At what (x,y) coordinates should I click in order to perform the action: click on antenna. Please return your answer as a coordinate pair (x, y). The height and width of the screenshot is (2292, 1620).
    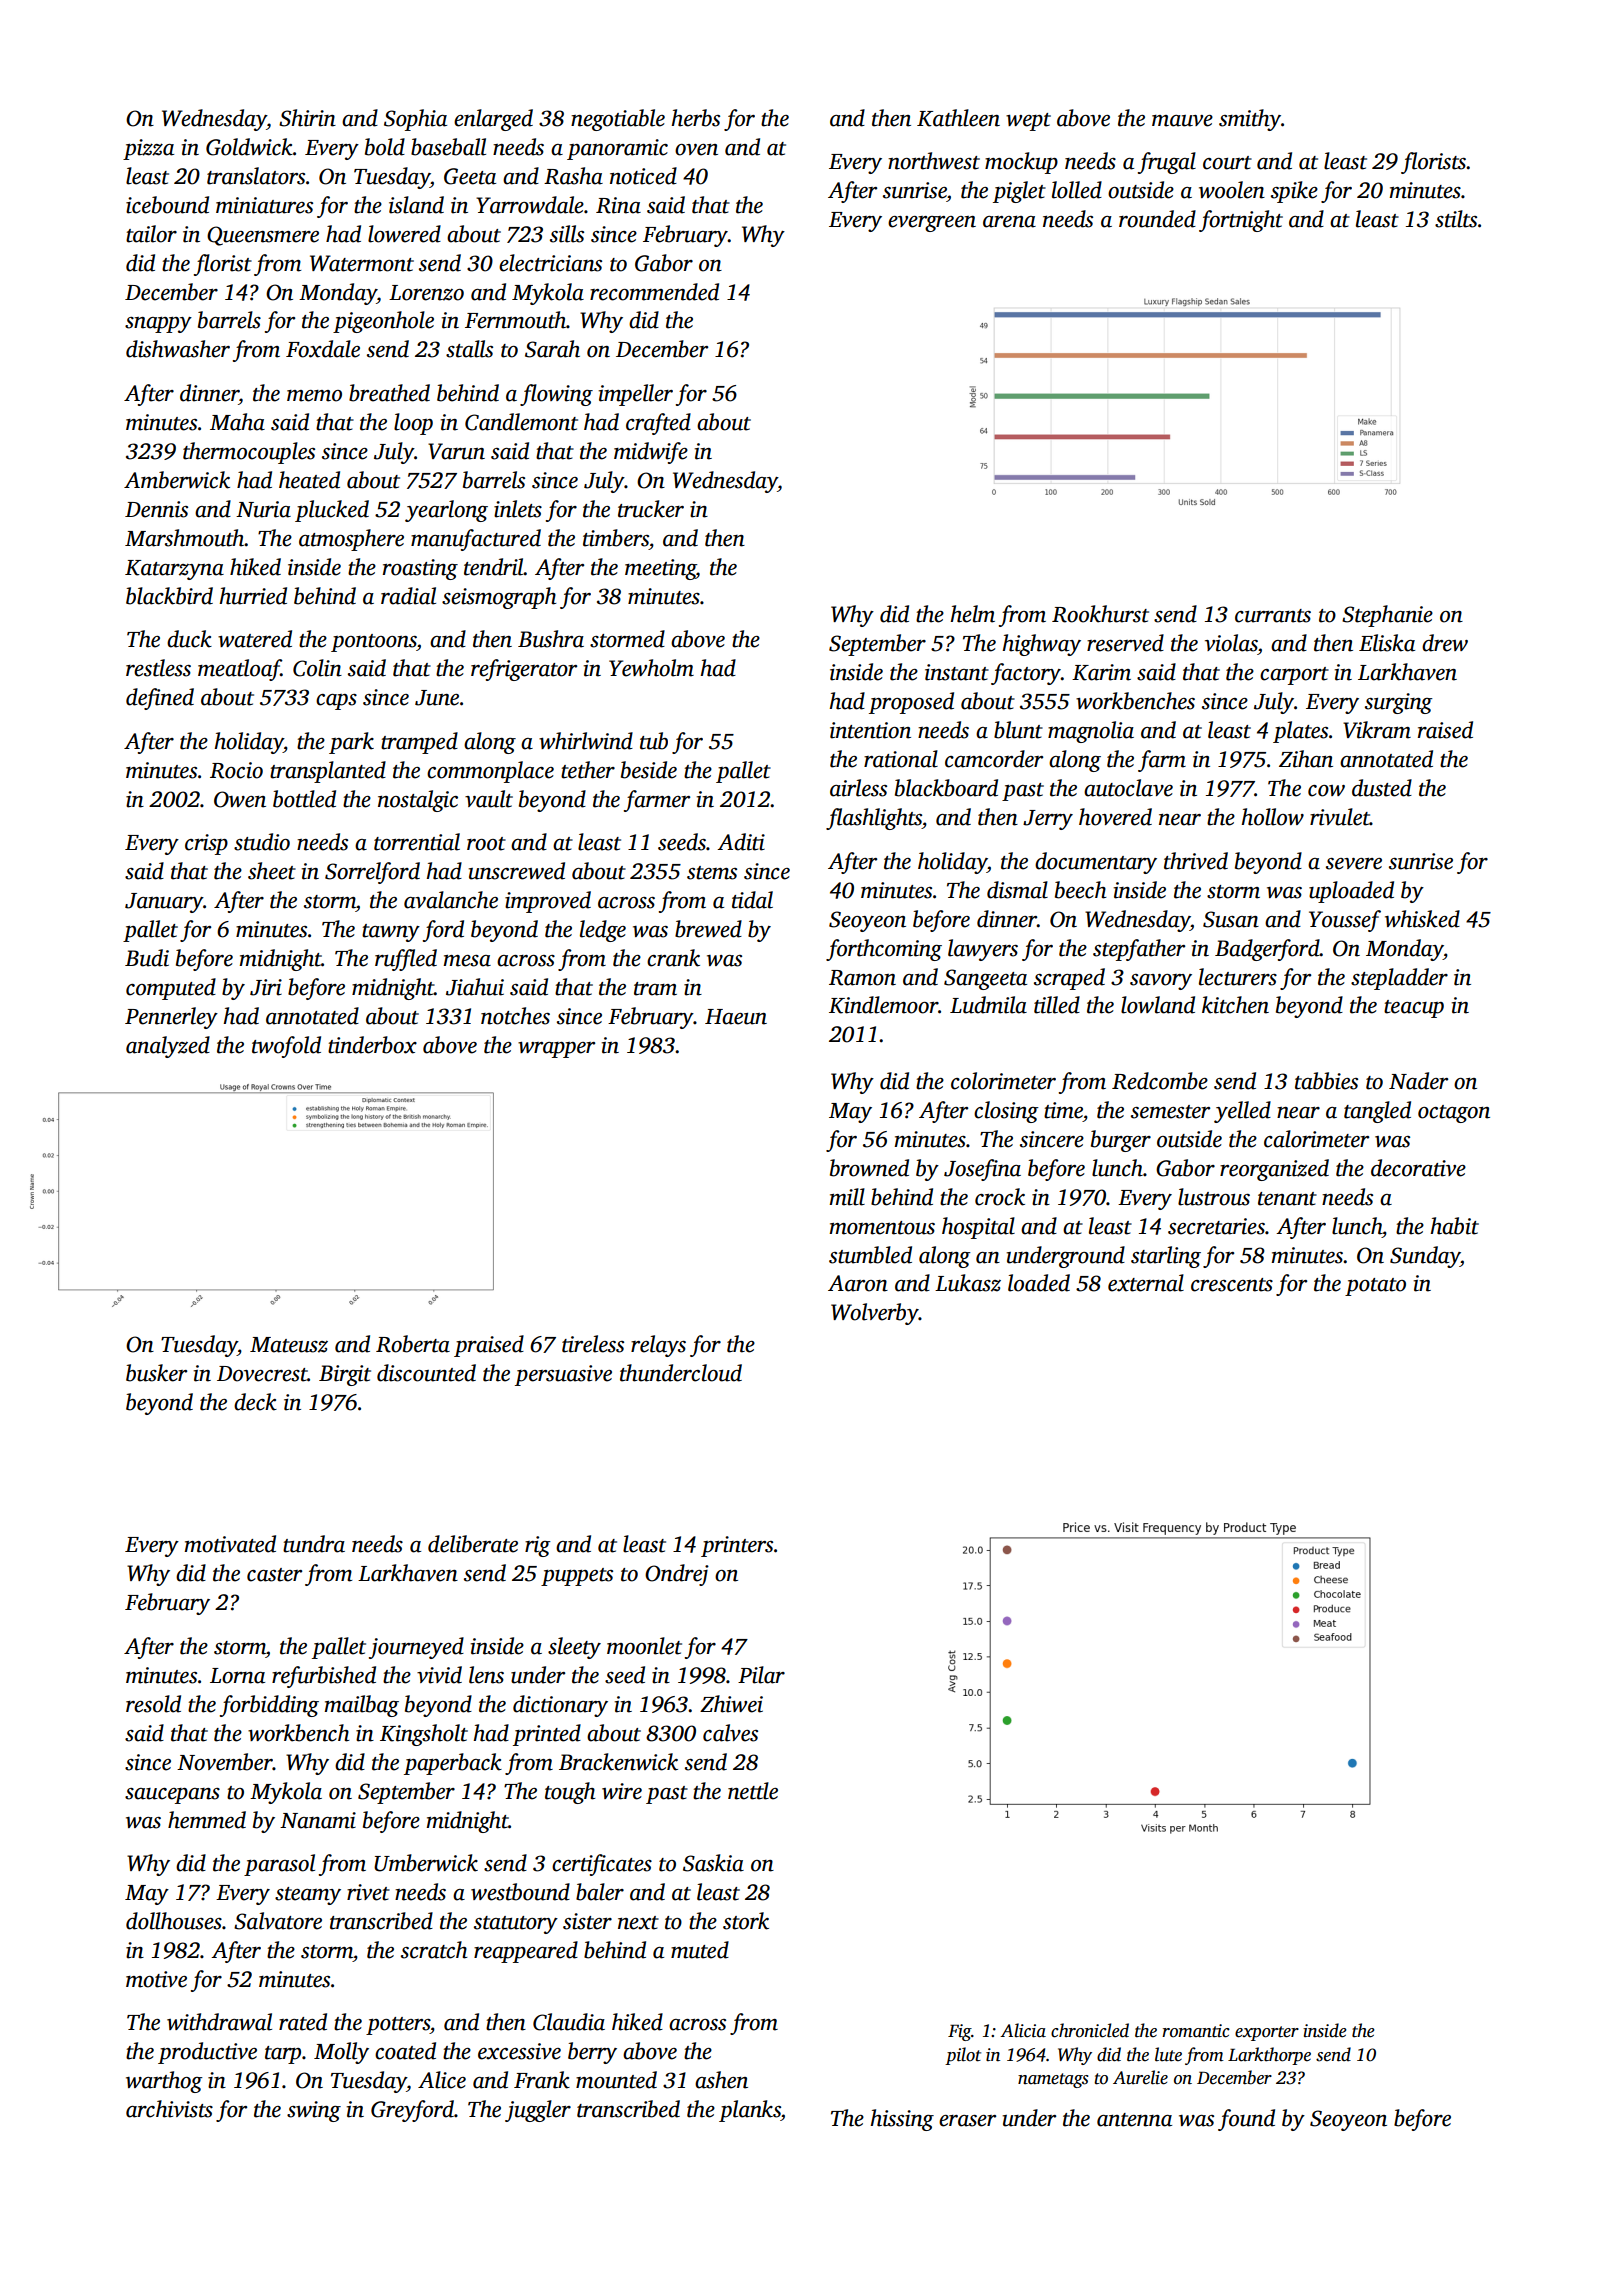
    Looking at the image, I should click on (1134, 2120).
